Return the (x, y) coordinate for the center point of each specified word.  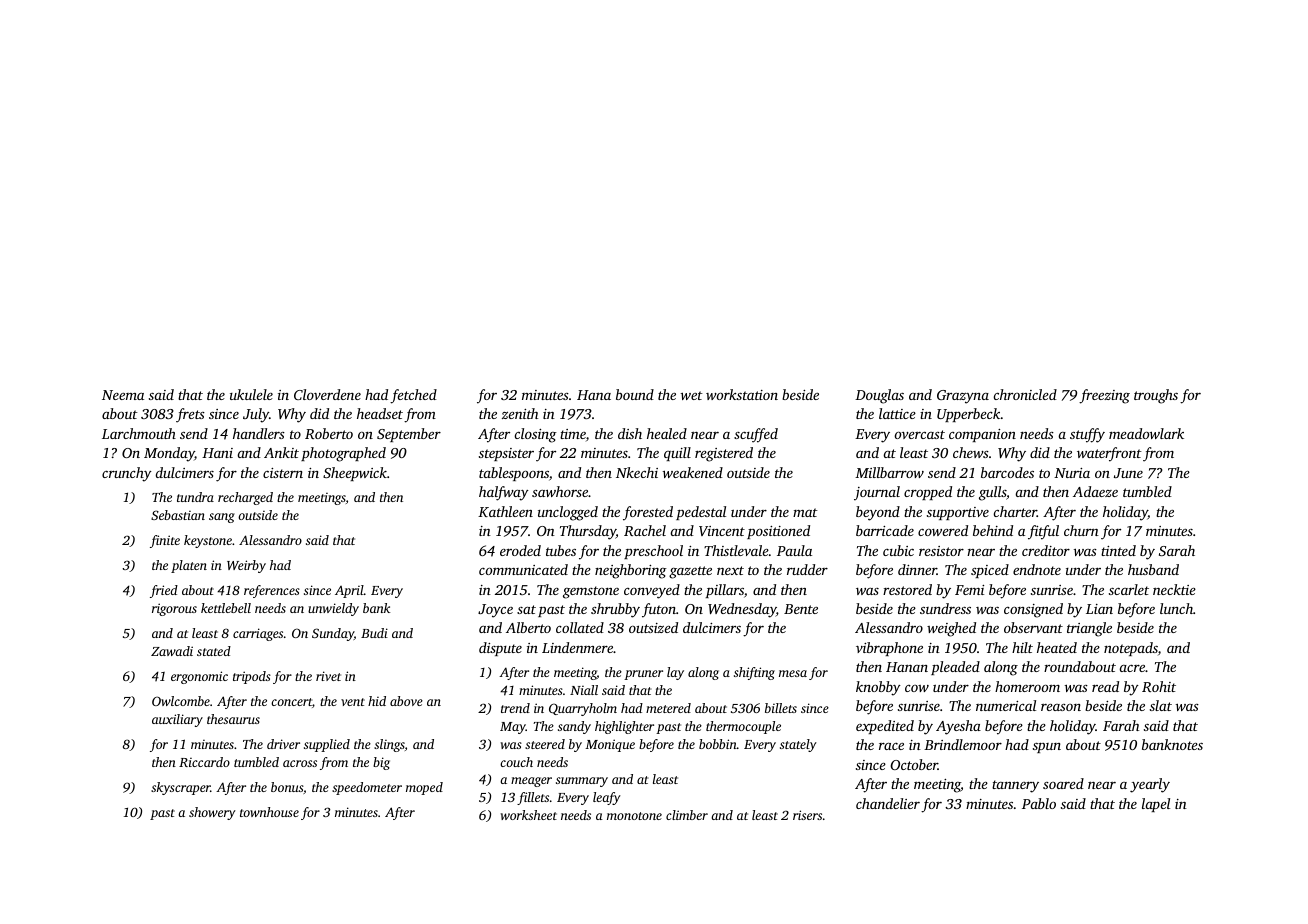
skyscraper (181, 788)
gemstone (591, 592)
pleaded (955, 668)
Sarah (1177, 550)
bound (635, 394)
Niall (584, 690)
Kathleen (505, 511)
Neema (123, 395)
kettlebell (226, 608)
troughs (1156, 396)
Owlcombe (181, 701)
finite (165, 541)
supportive (958, 513)
